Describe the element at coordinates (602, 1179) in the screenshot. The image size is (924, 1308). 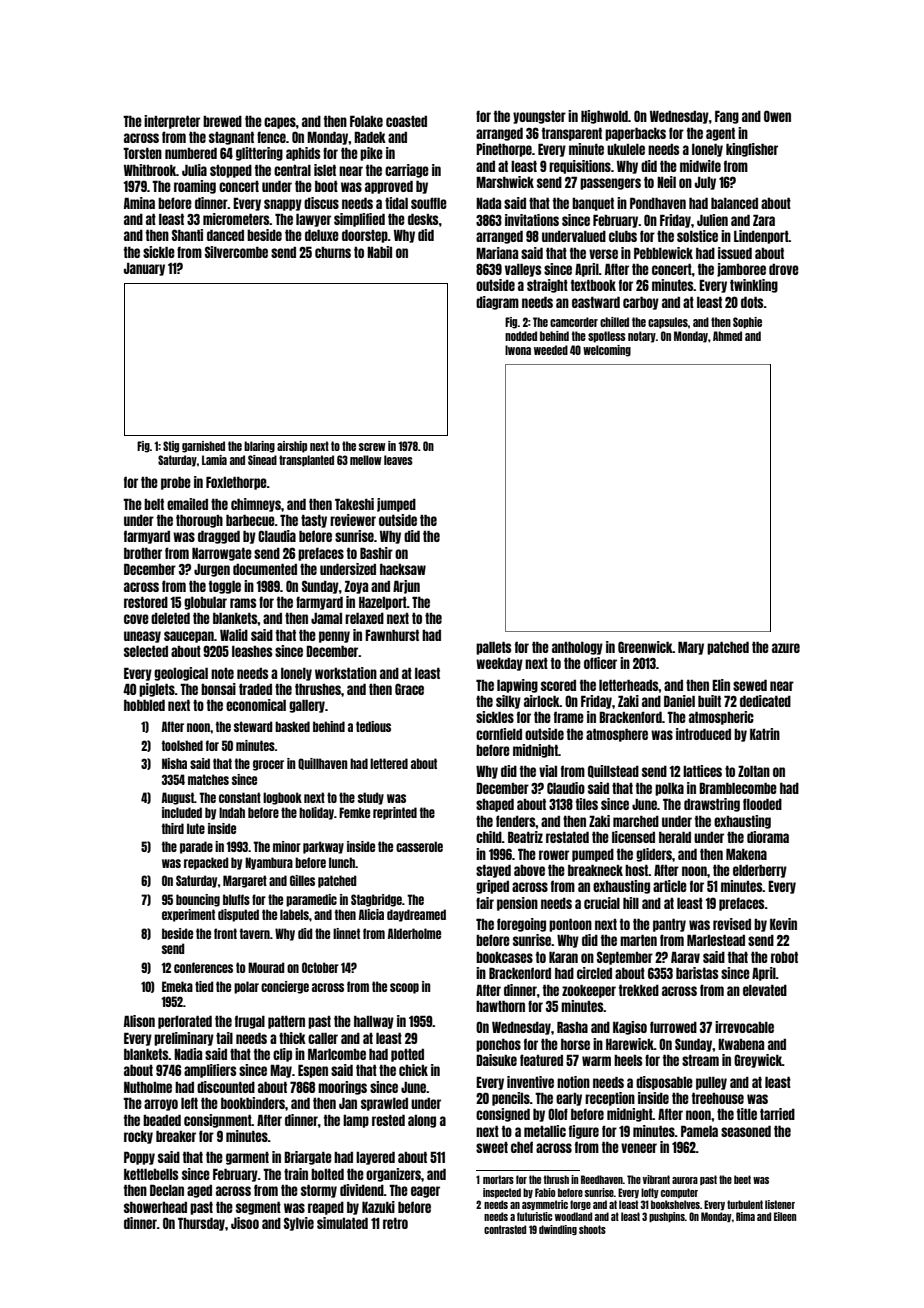
I see `Reedhaven` at that location.
